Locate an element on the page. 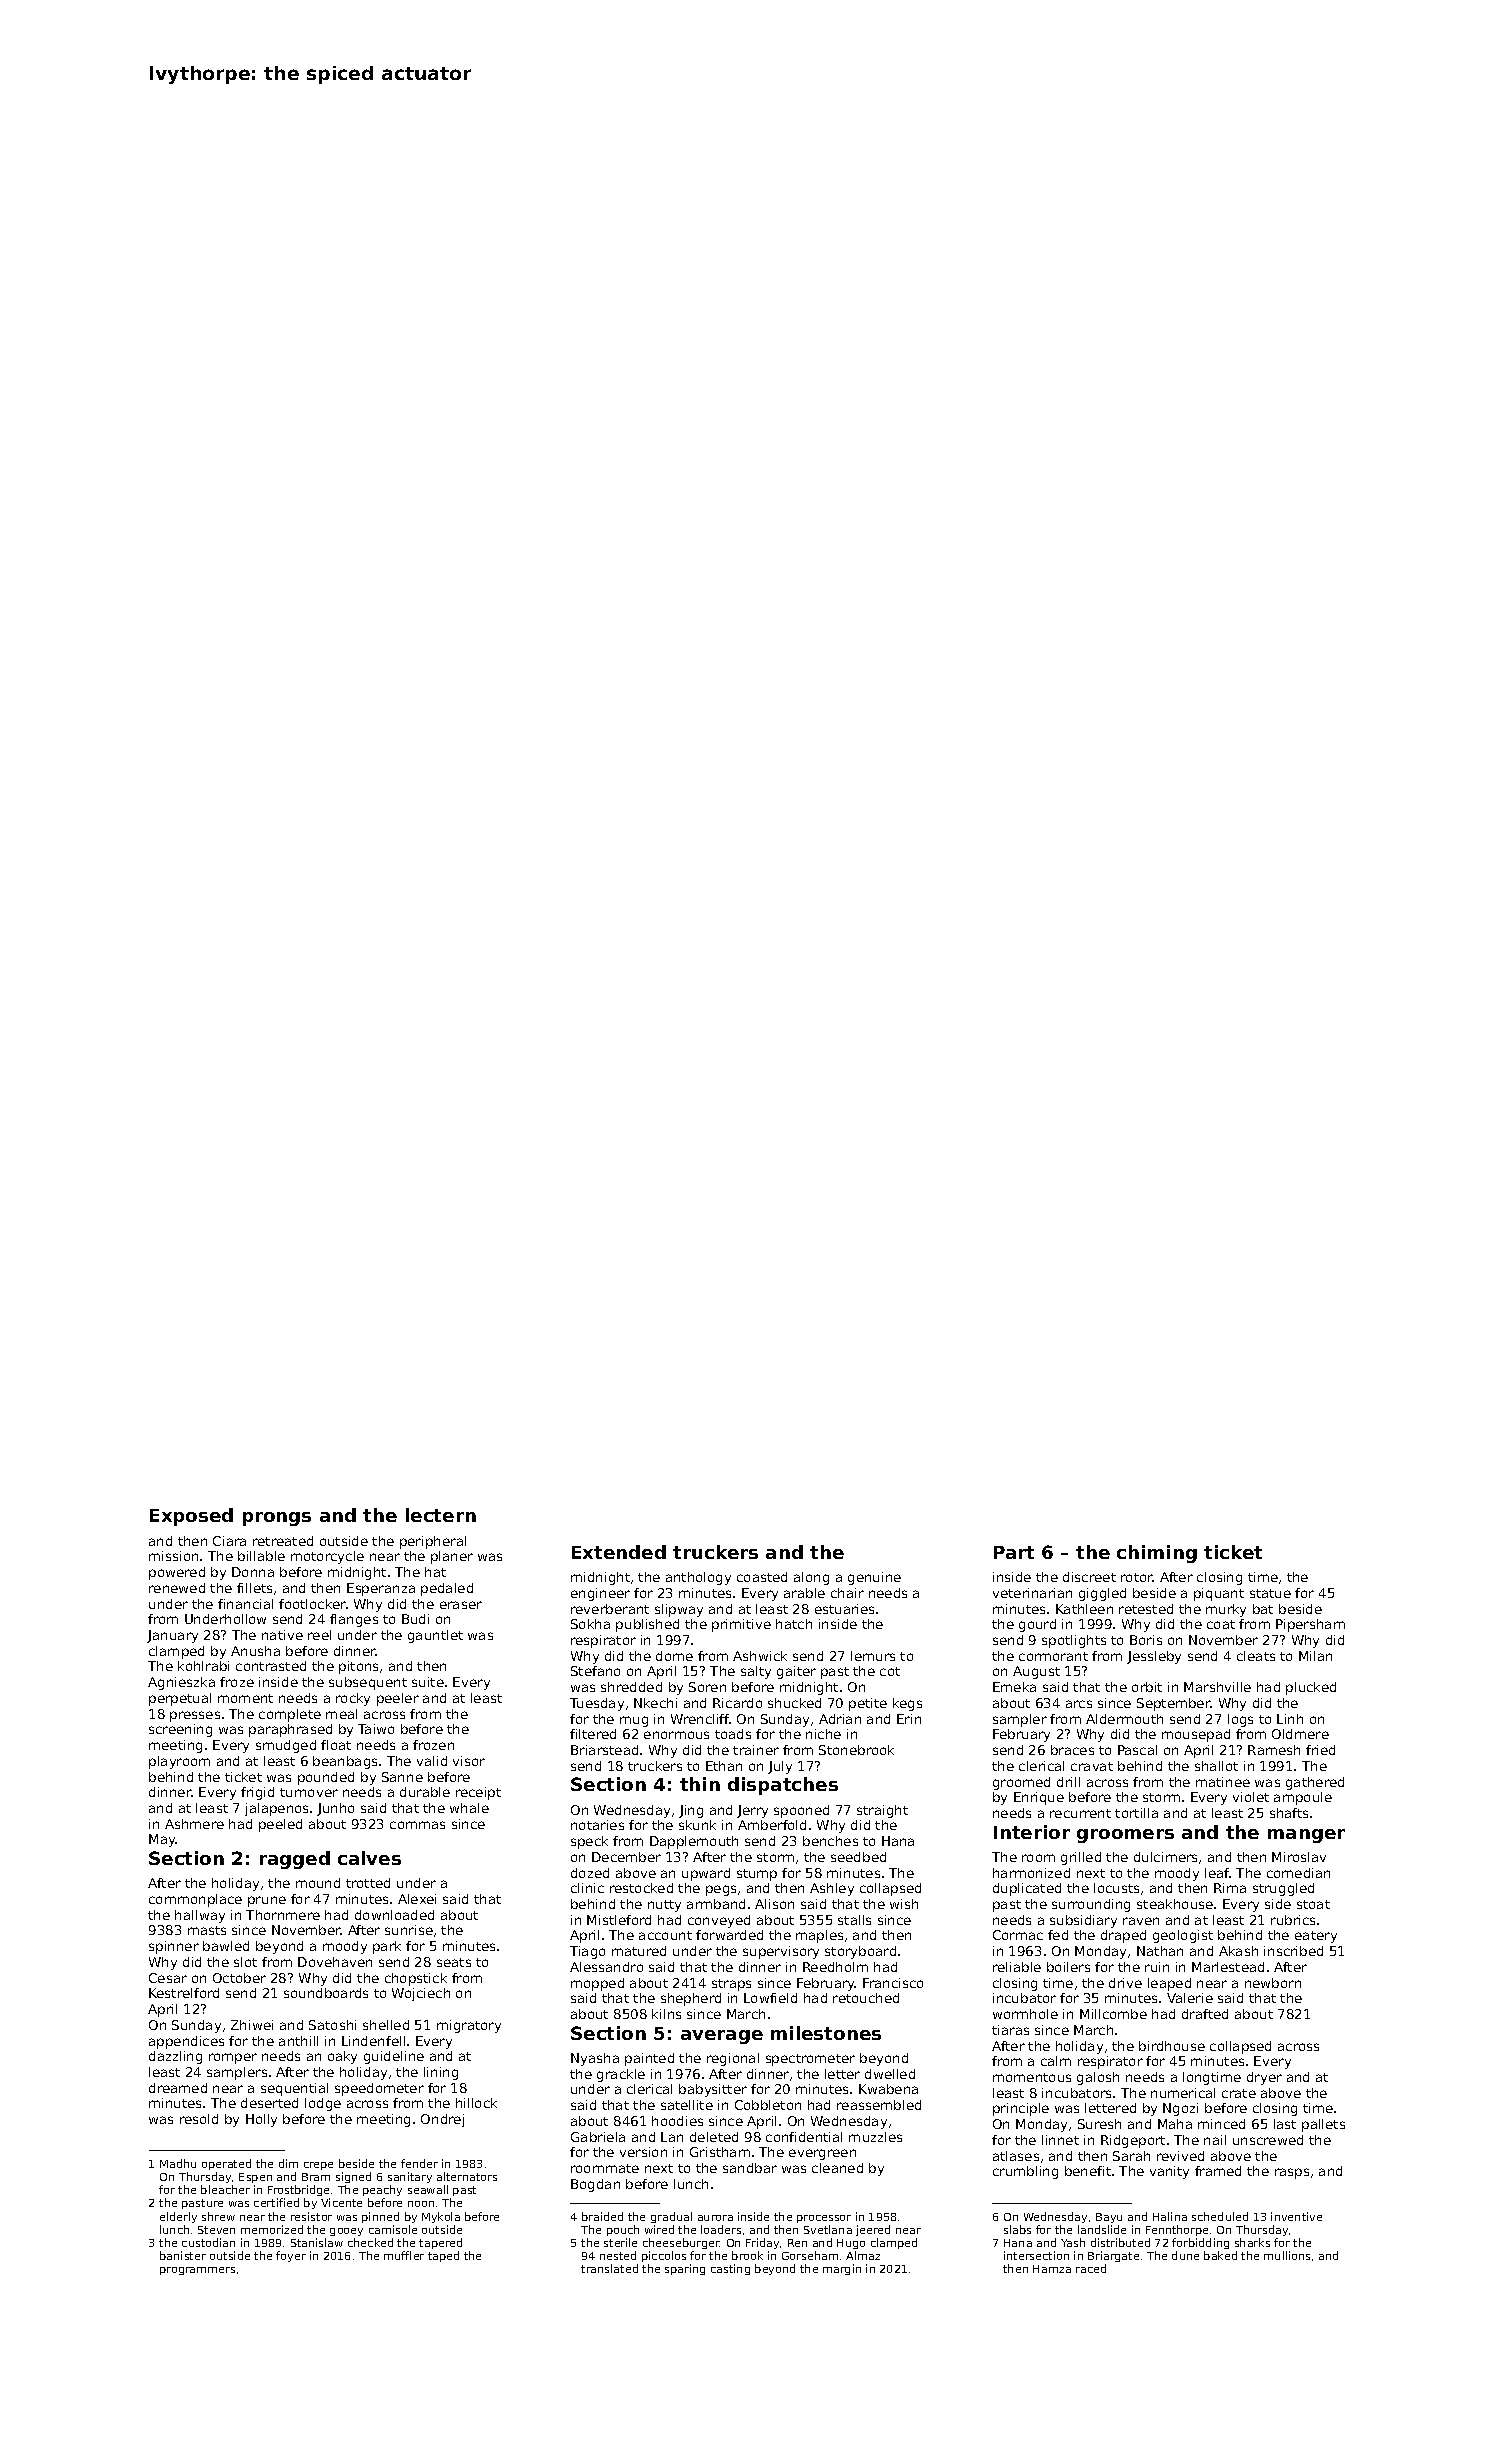  gauntlet is located at coordinates (435, 1636).
